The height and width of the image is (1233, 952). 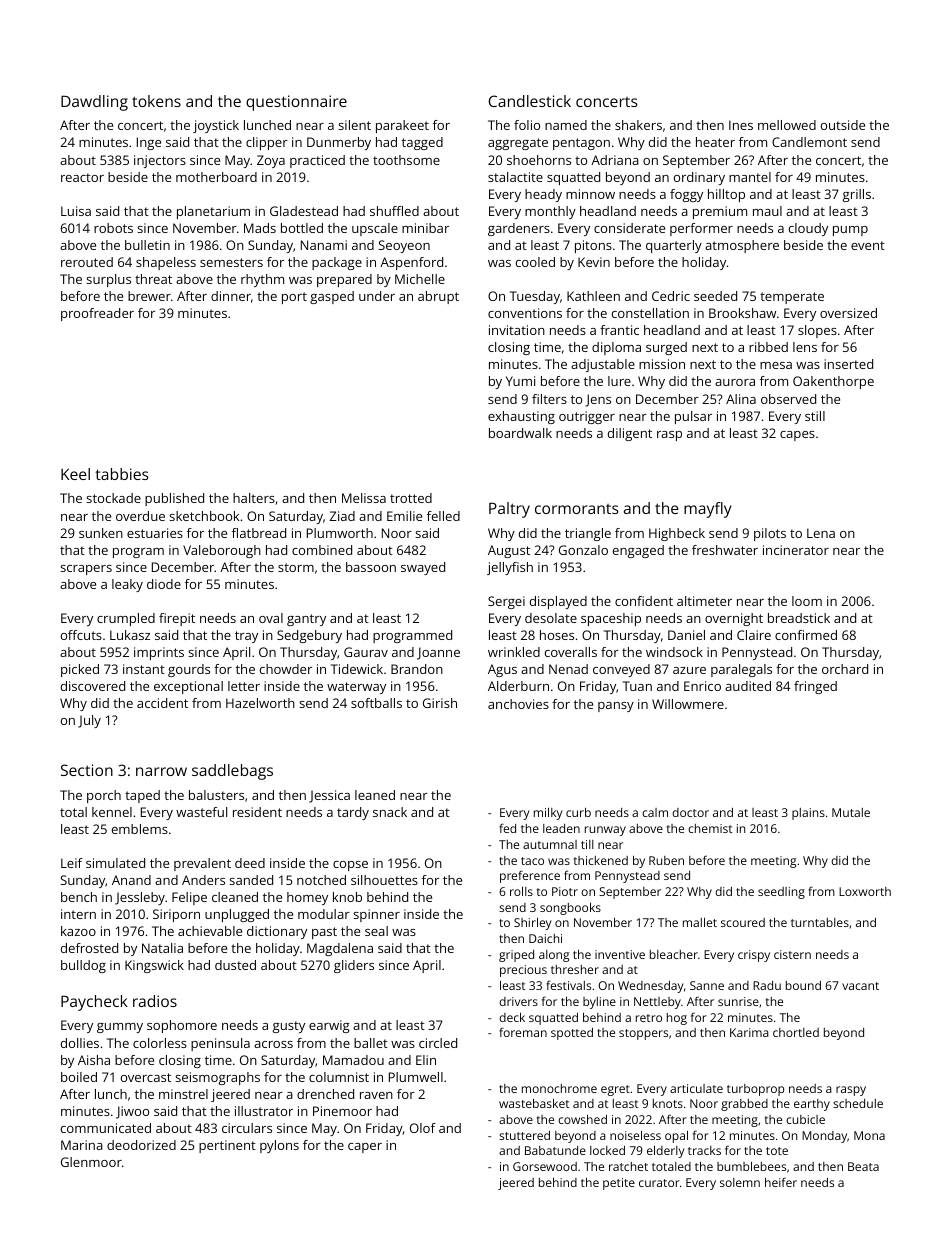 I want to click on Ines, so click(x=741, y=125).
